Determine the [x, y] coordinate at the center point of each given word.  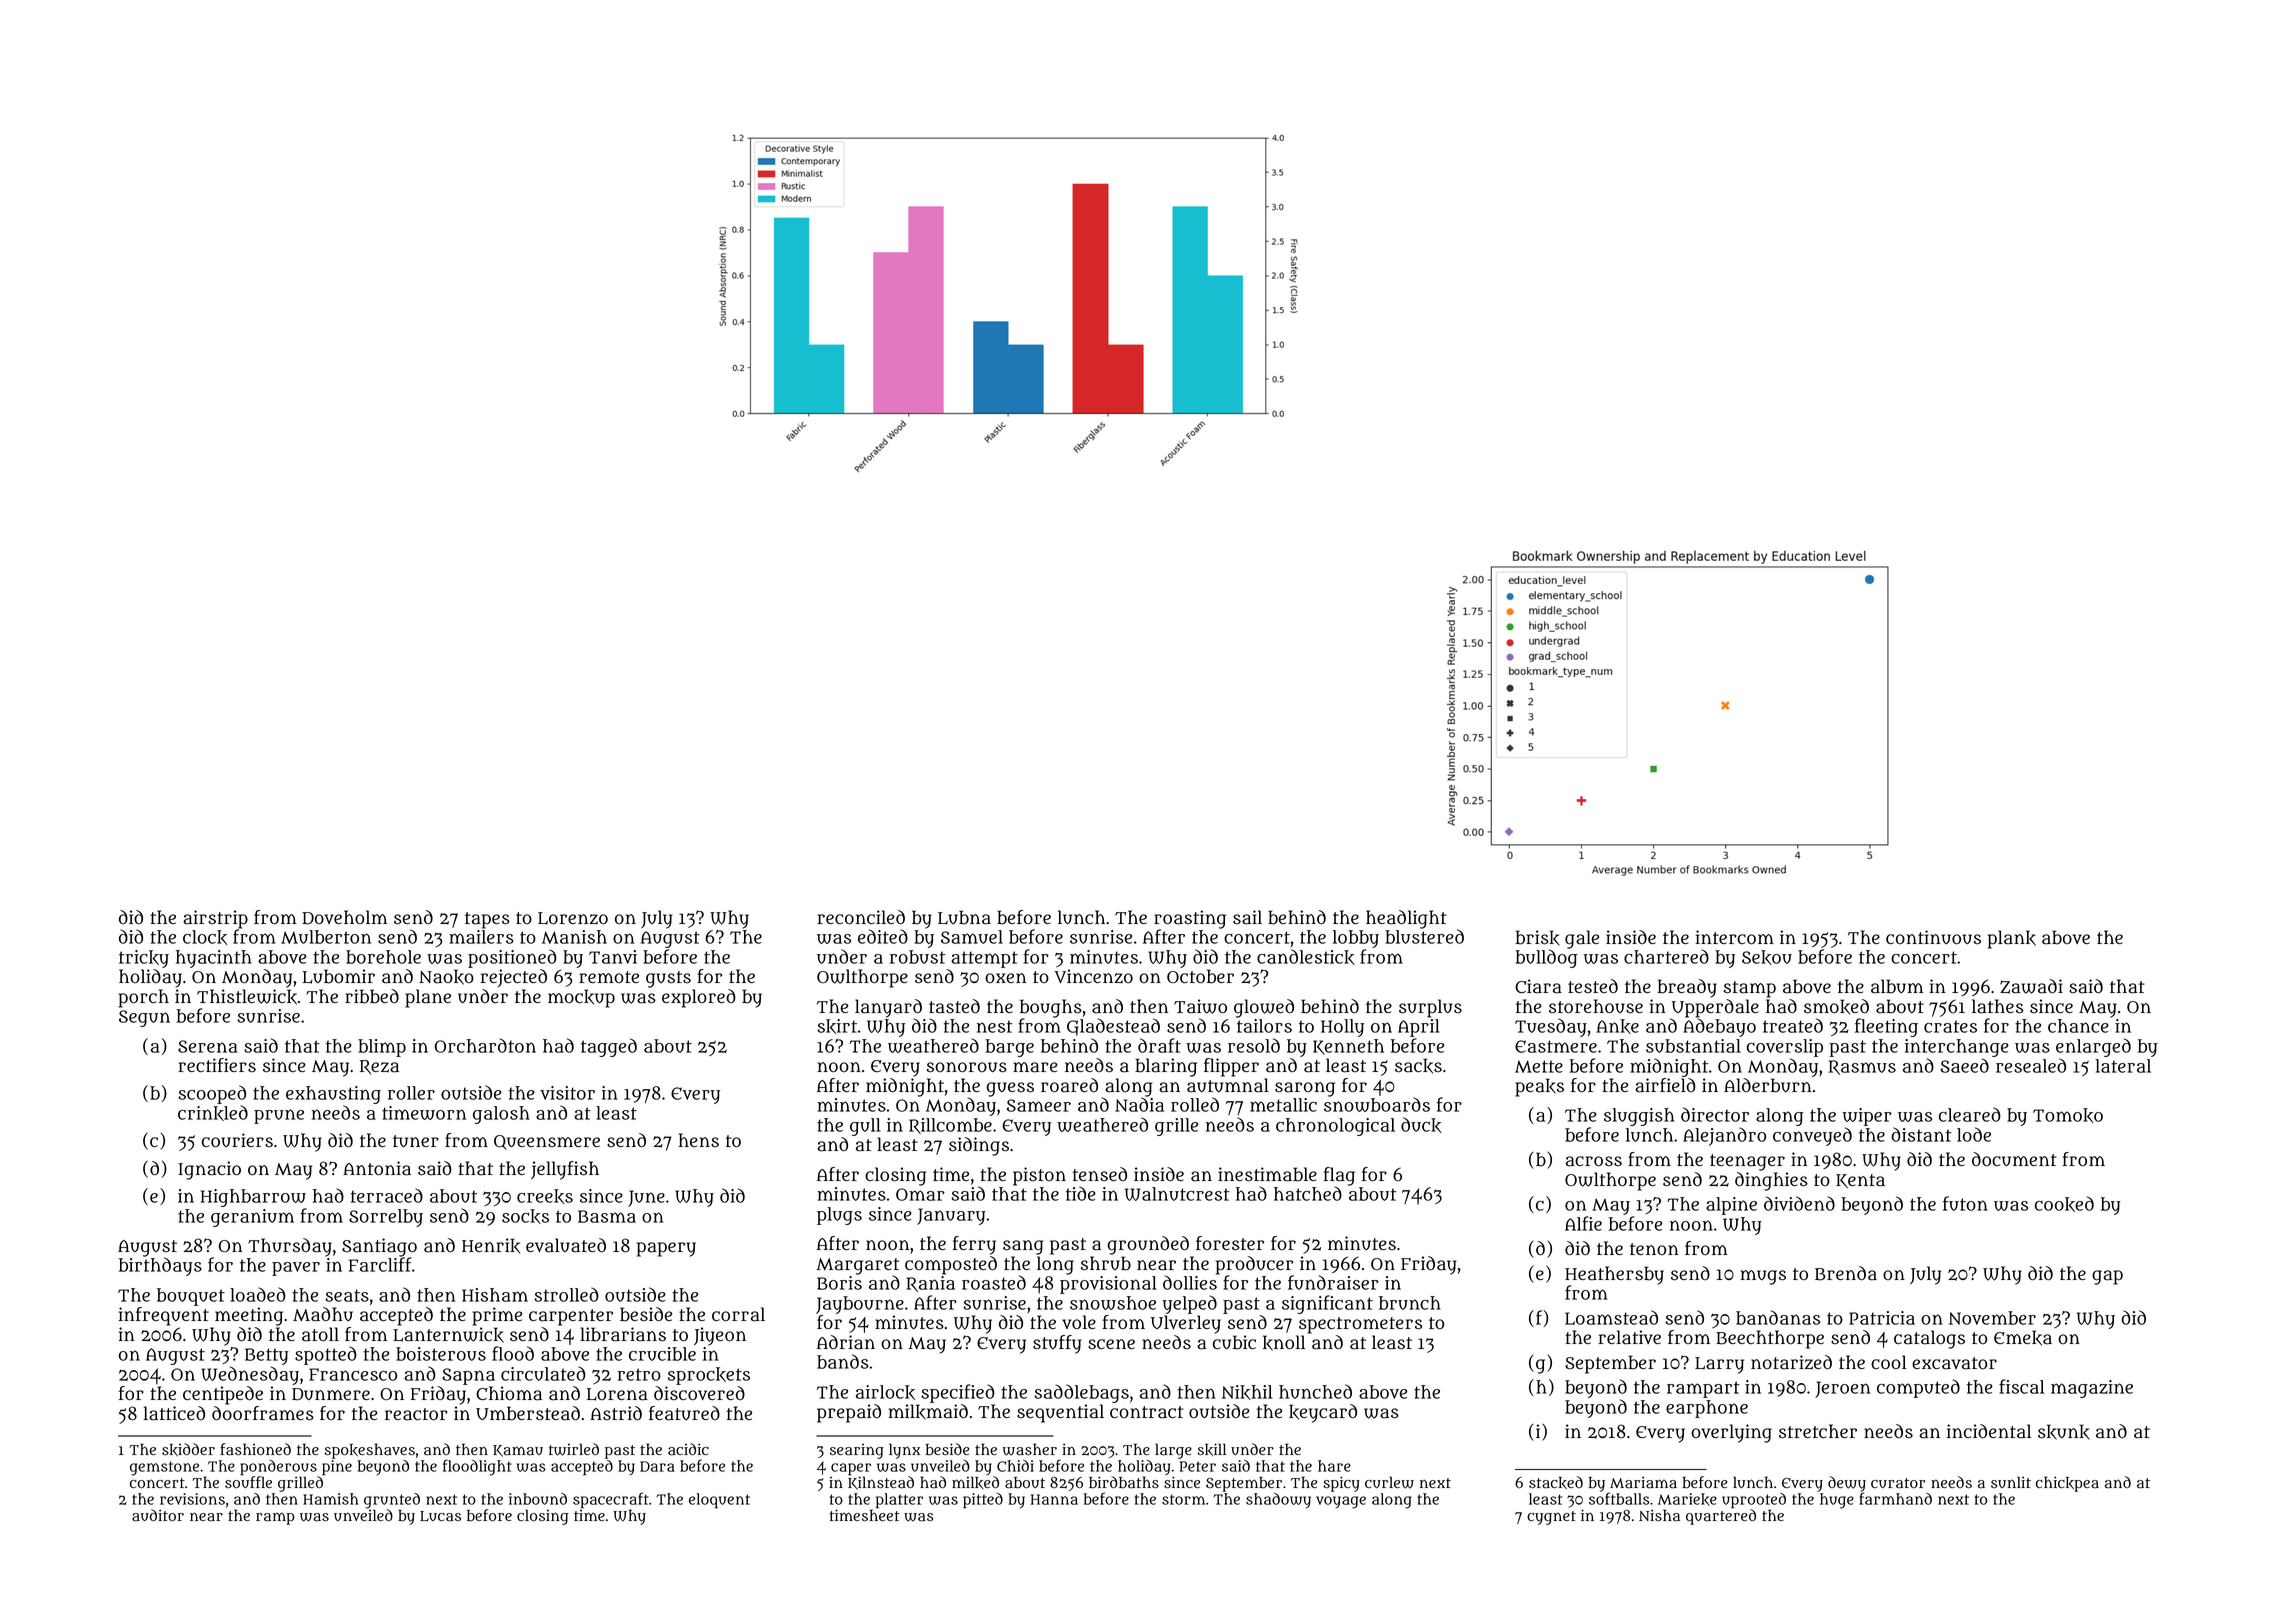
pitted [983, 1501]
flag [1339, 1176]
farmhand [1895, 1499]
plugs [839, 1216]
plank [2012, 939]
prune [279, 1116]
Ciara [1538, 986]
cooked [2064, 1204]
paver [296, 1269]
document [2014, 1159]
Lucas [440, 1516]
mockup [581, 998]
